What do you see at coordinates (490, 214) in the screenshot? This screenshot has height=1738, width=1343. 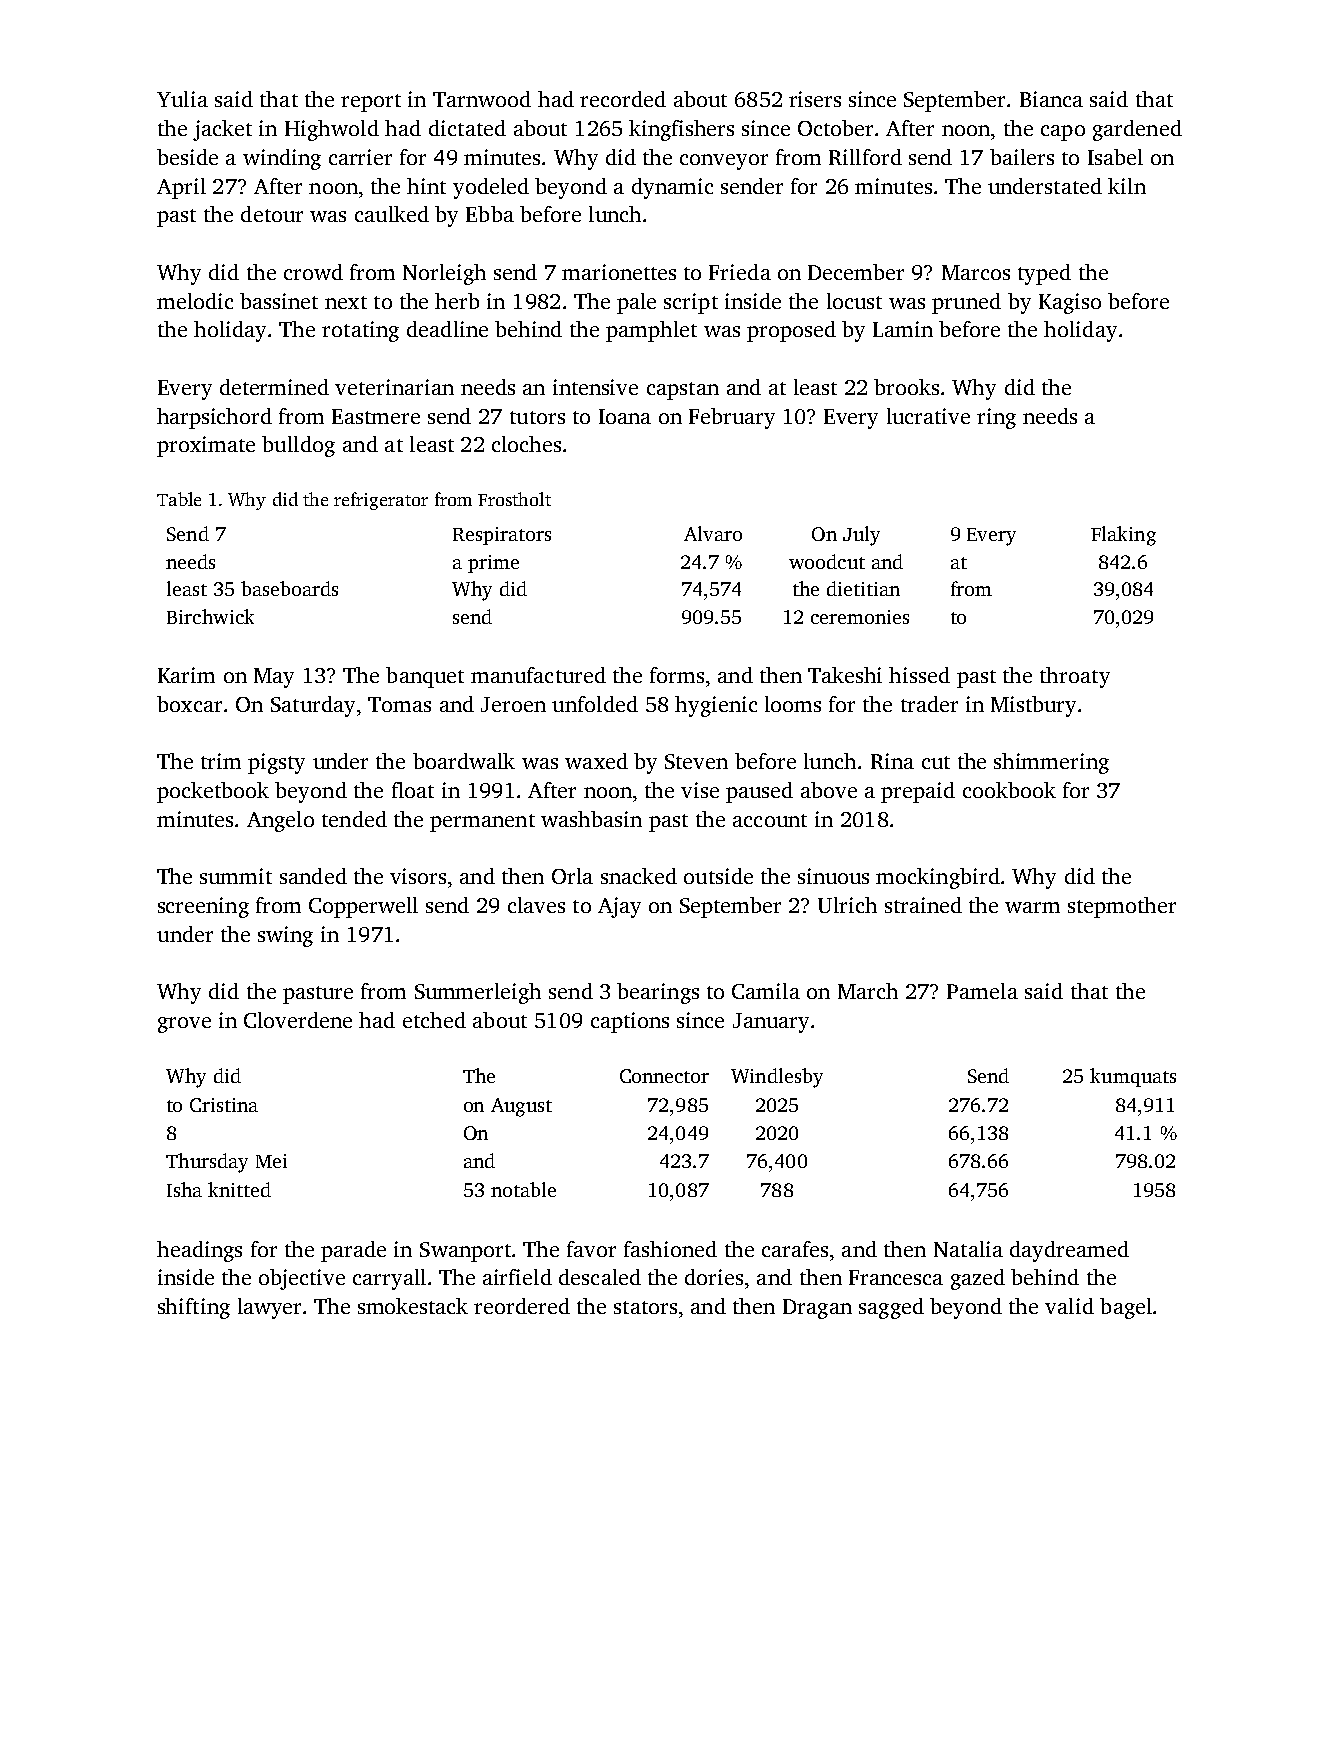 I see `Ebba` at bounding box center [490, 214].
